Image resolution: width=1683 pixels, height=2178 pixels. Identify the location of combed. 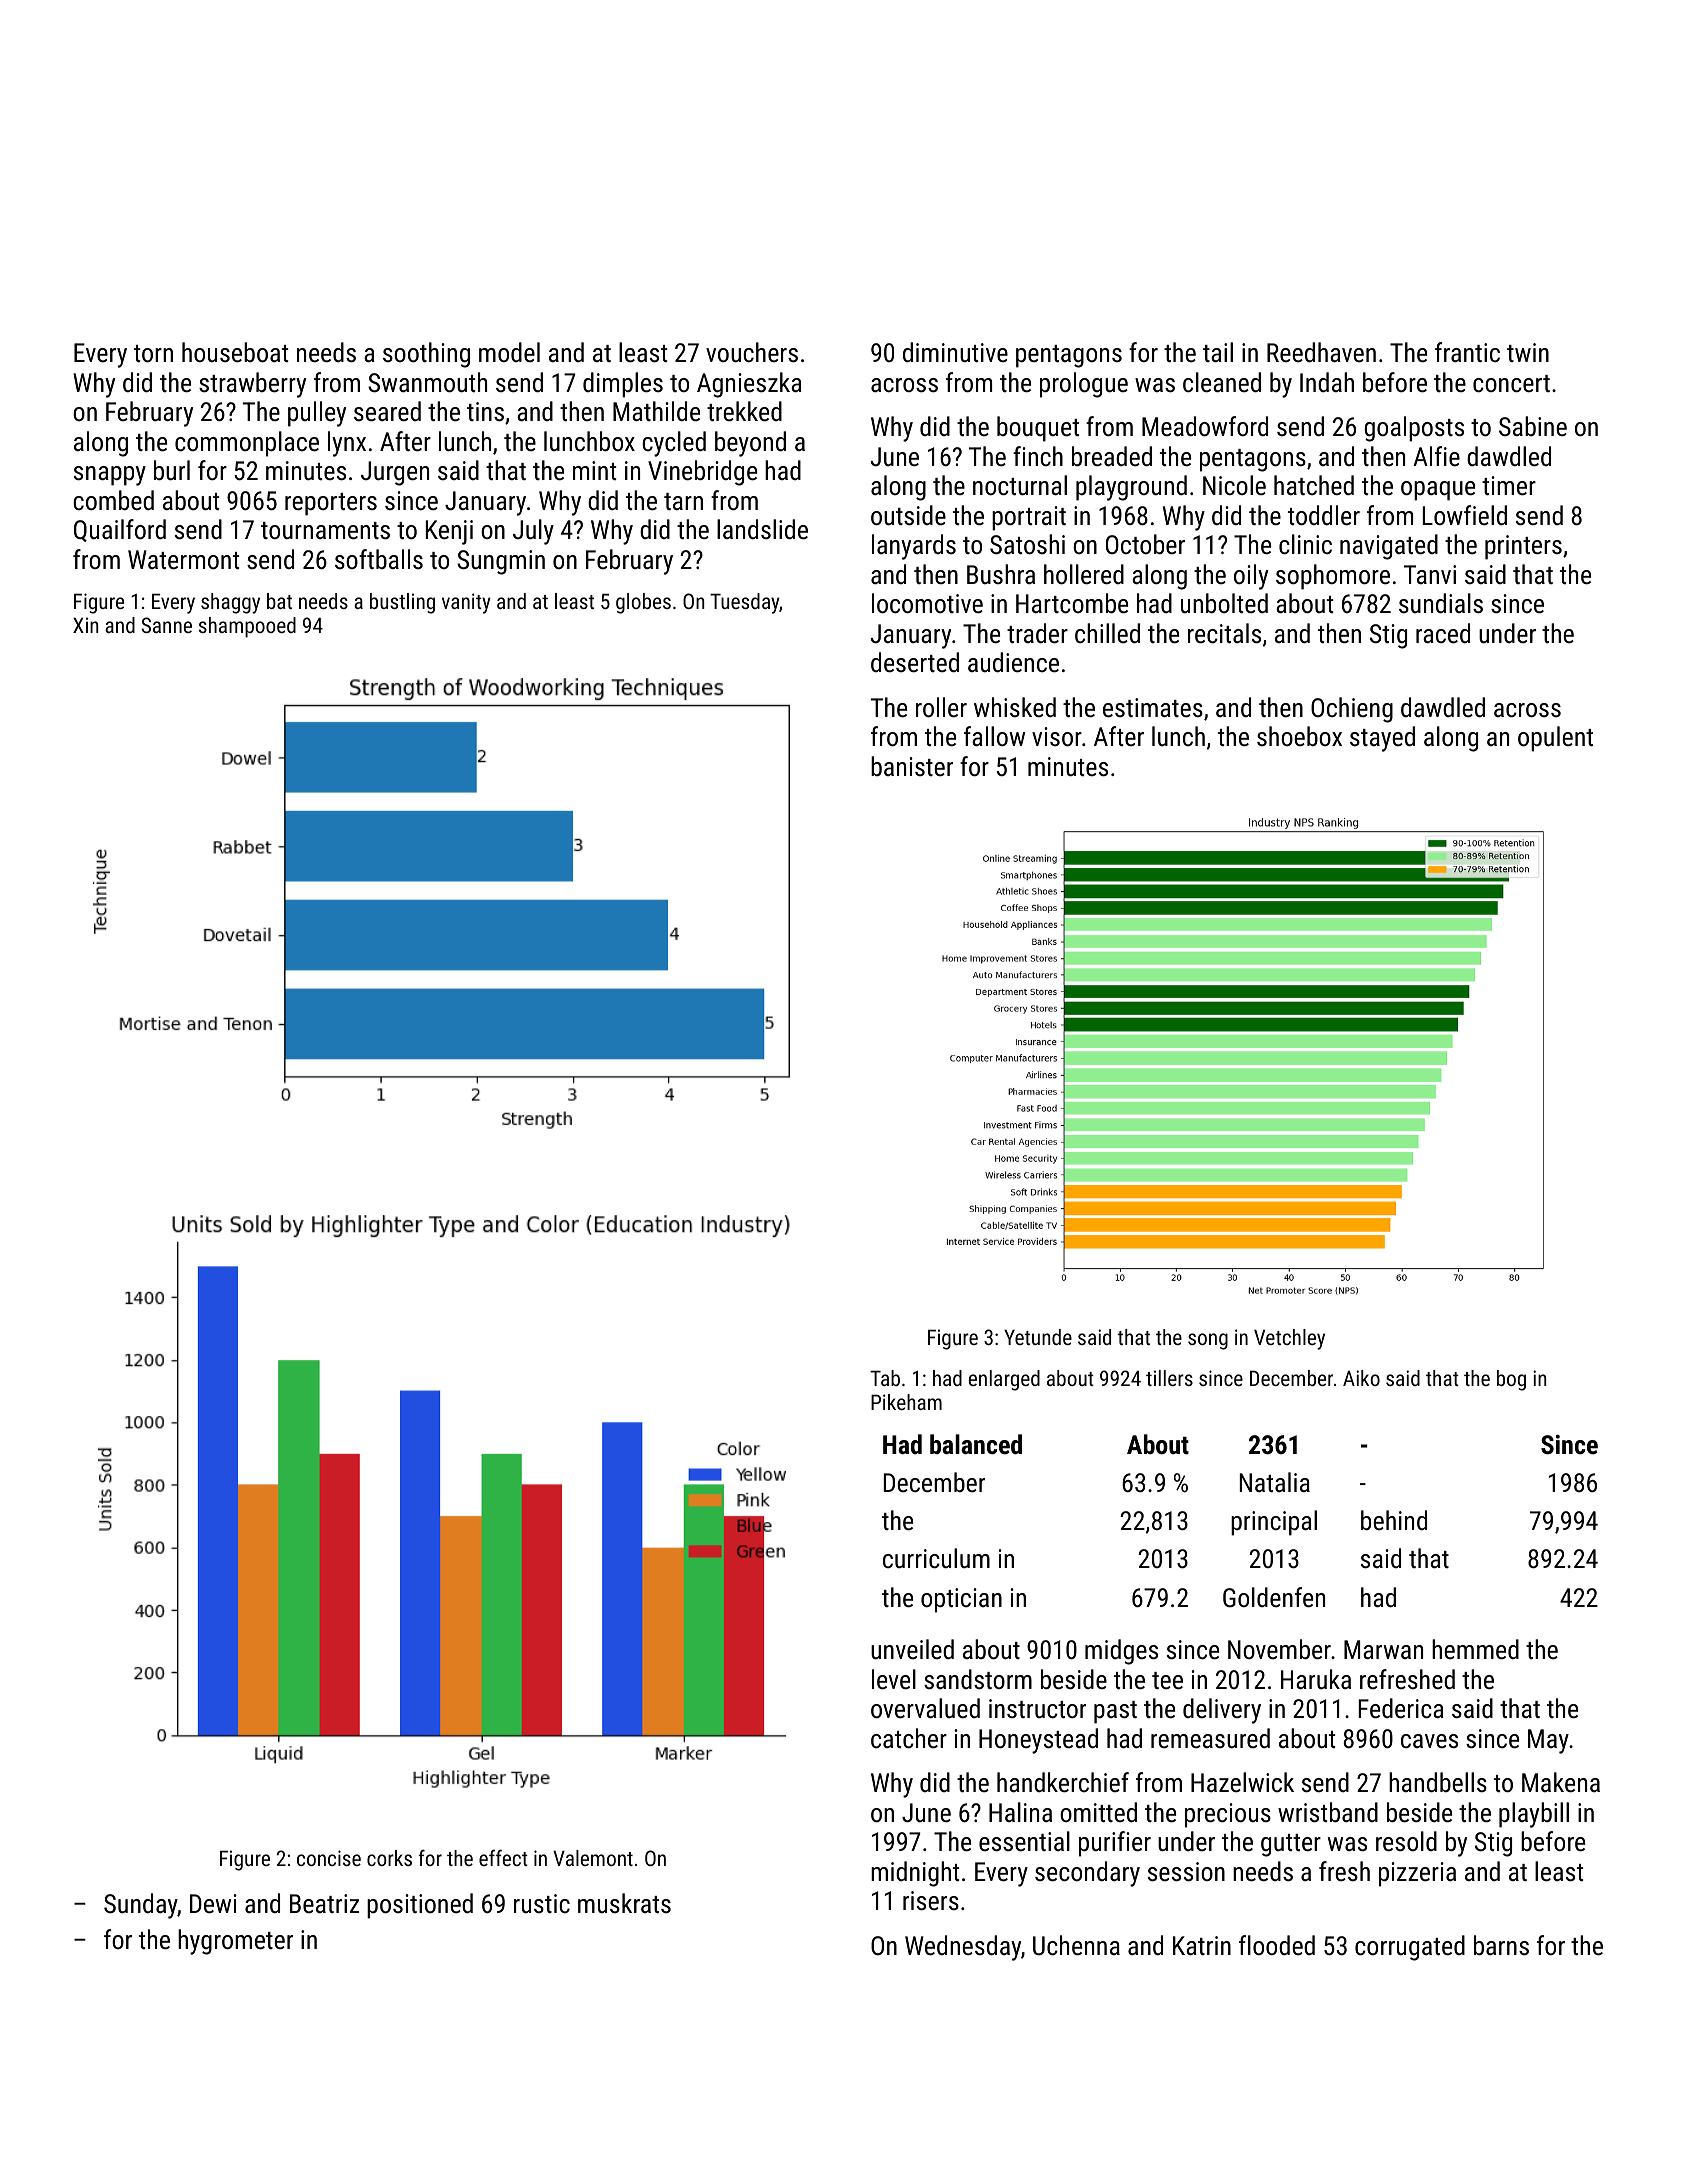
(113, 500).
